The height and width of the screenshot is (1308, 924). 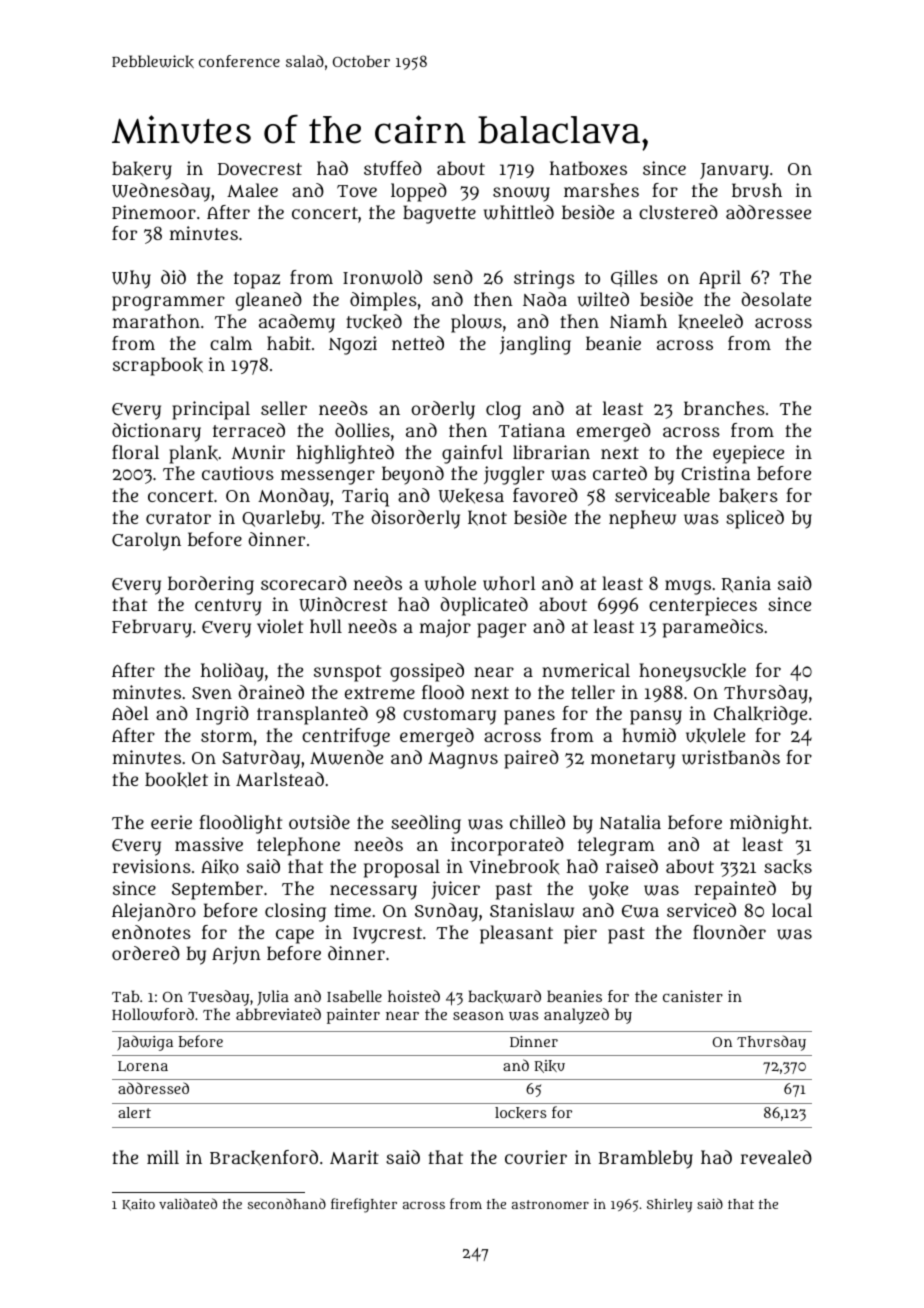 I want to click on tucked, so click(x=374, y=322).
